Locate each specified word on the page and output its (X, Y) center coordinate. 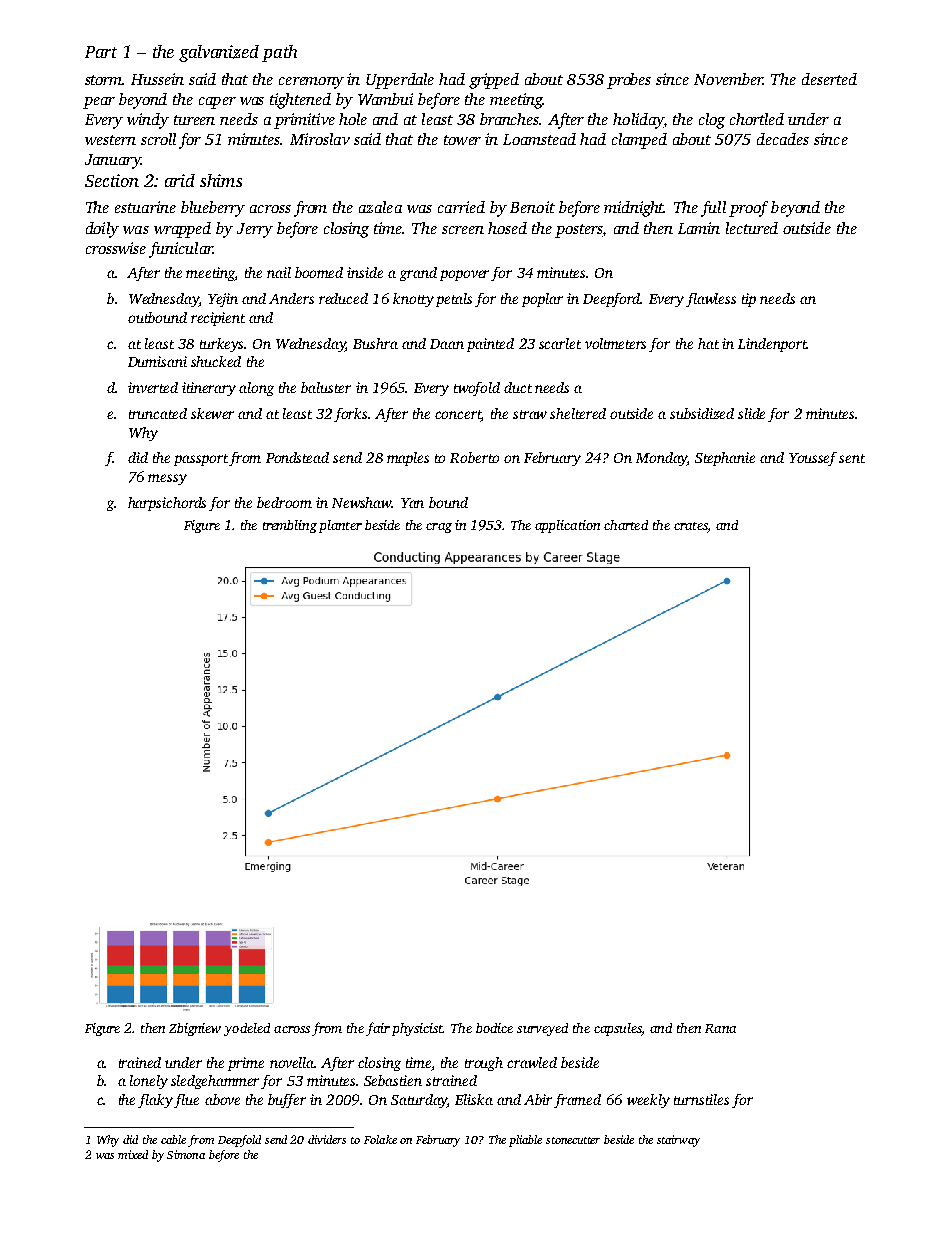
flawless (711, 300)
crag (439, 528)
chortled (757, 119)
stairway (678, 1141)
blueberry (213, 209)
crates (690, 526)
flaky (155, 1101)
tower (462, 140)
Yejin (223, 300)
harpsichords (167, 504)
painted (490, 345)
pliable (525, 1141)
